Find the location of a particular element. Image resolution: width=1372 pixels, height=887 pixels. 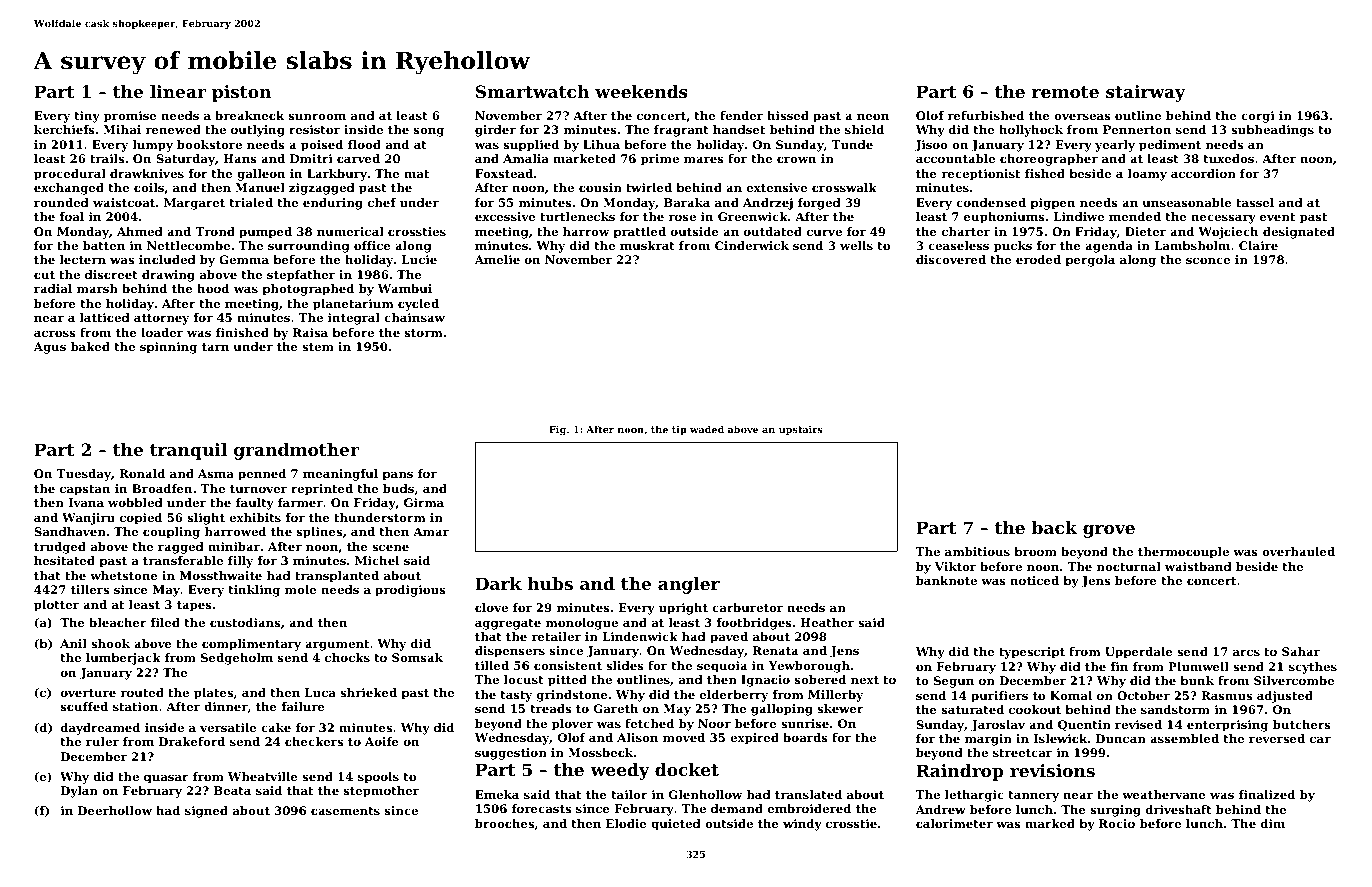

pergola is located at coordinates (1090, 261).
